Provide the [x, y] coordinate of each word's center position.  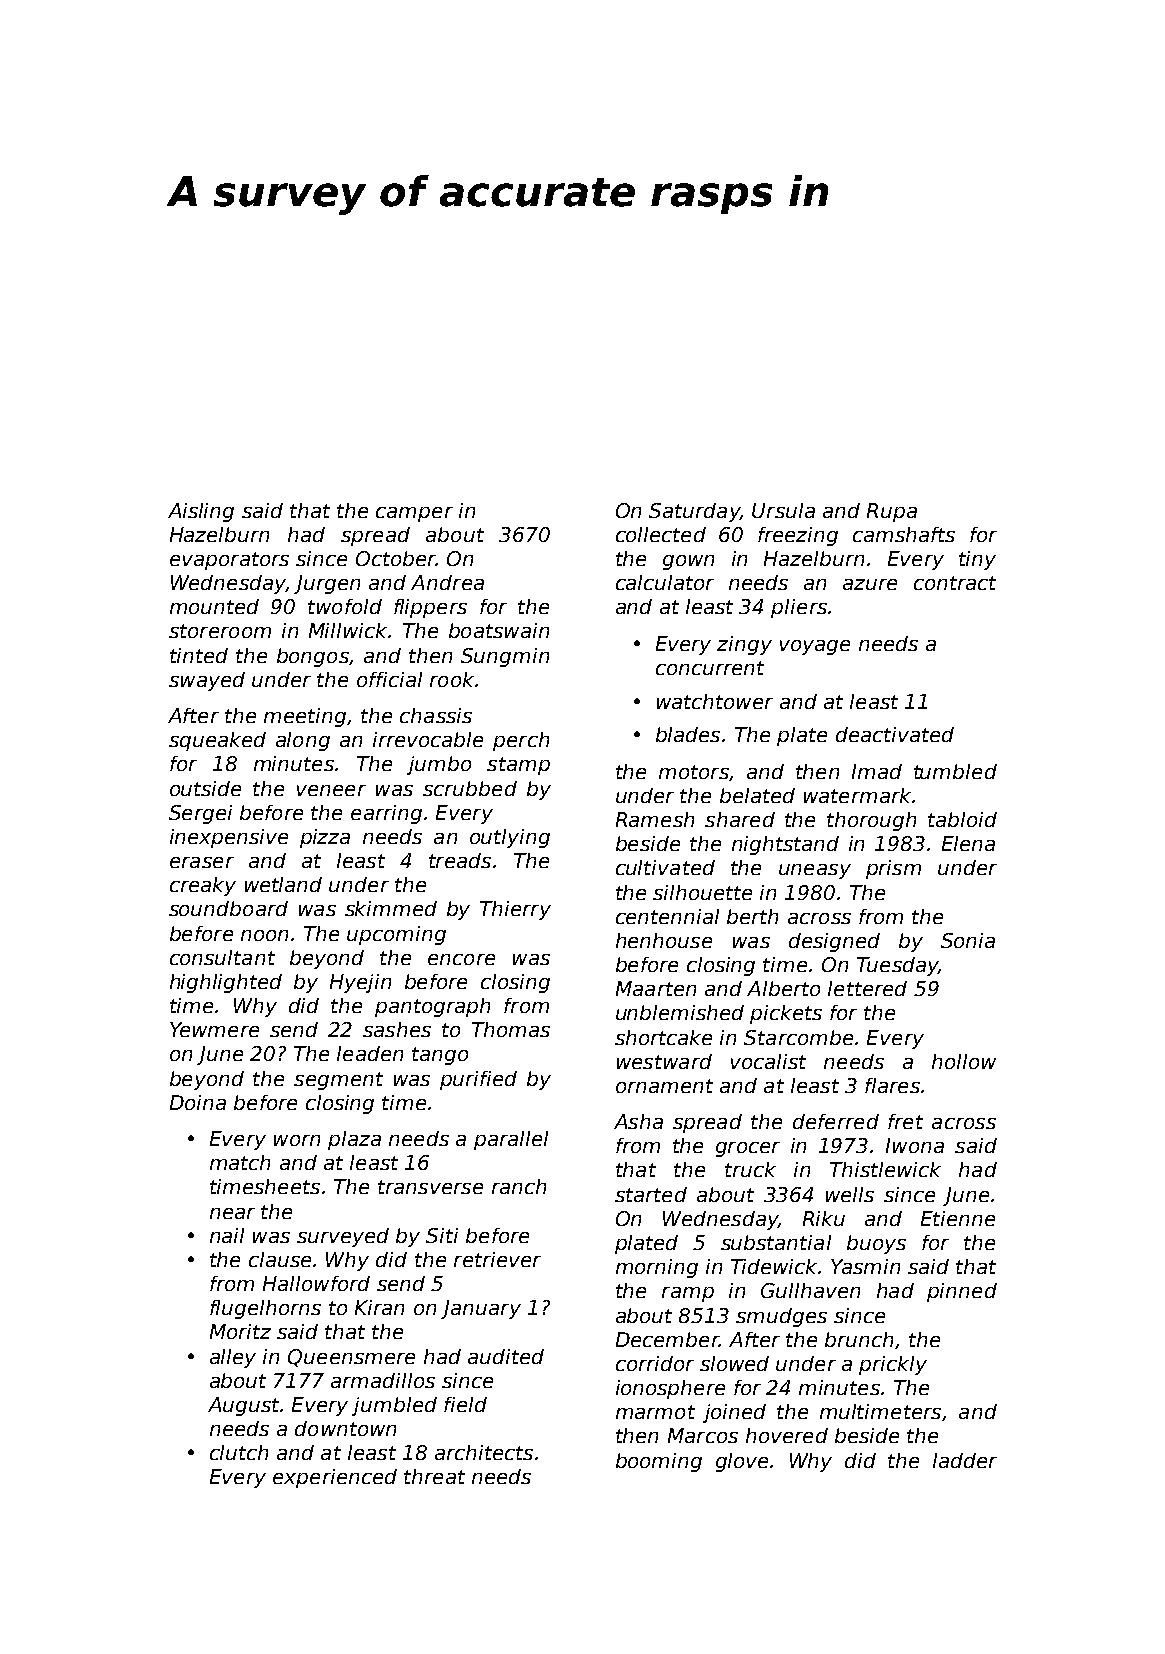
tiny [977, 560]
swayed [207, 681]
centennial [667, 916]
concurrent [710, 668]
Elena [968, 843]
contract [955, 583]
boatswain [499, 630]
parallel [511, 1140]
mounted [214, 606]
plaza [354, 1140]
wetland [283, 884]
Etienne [958, 1218]
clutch [239, 1452]
